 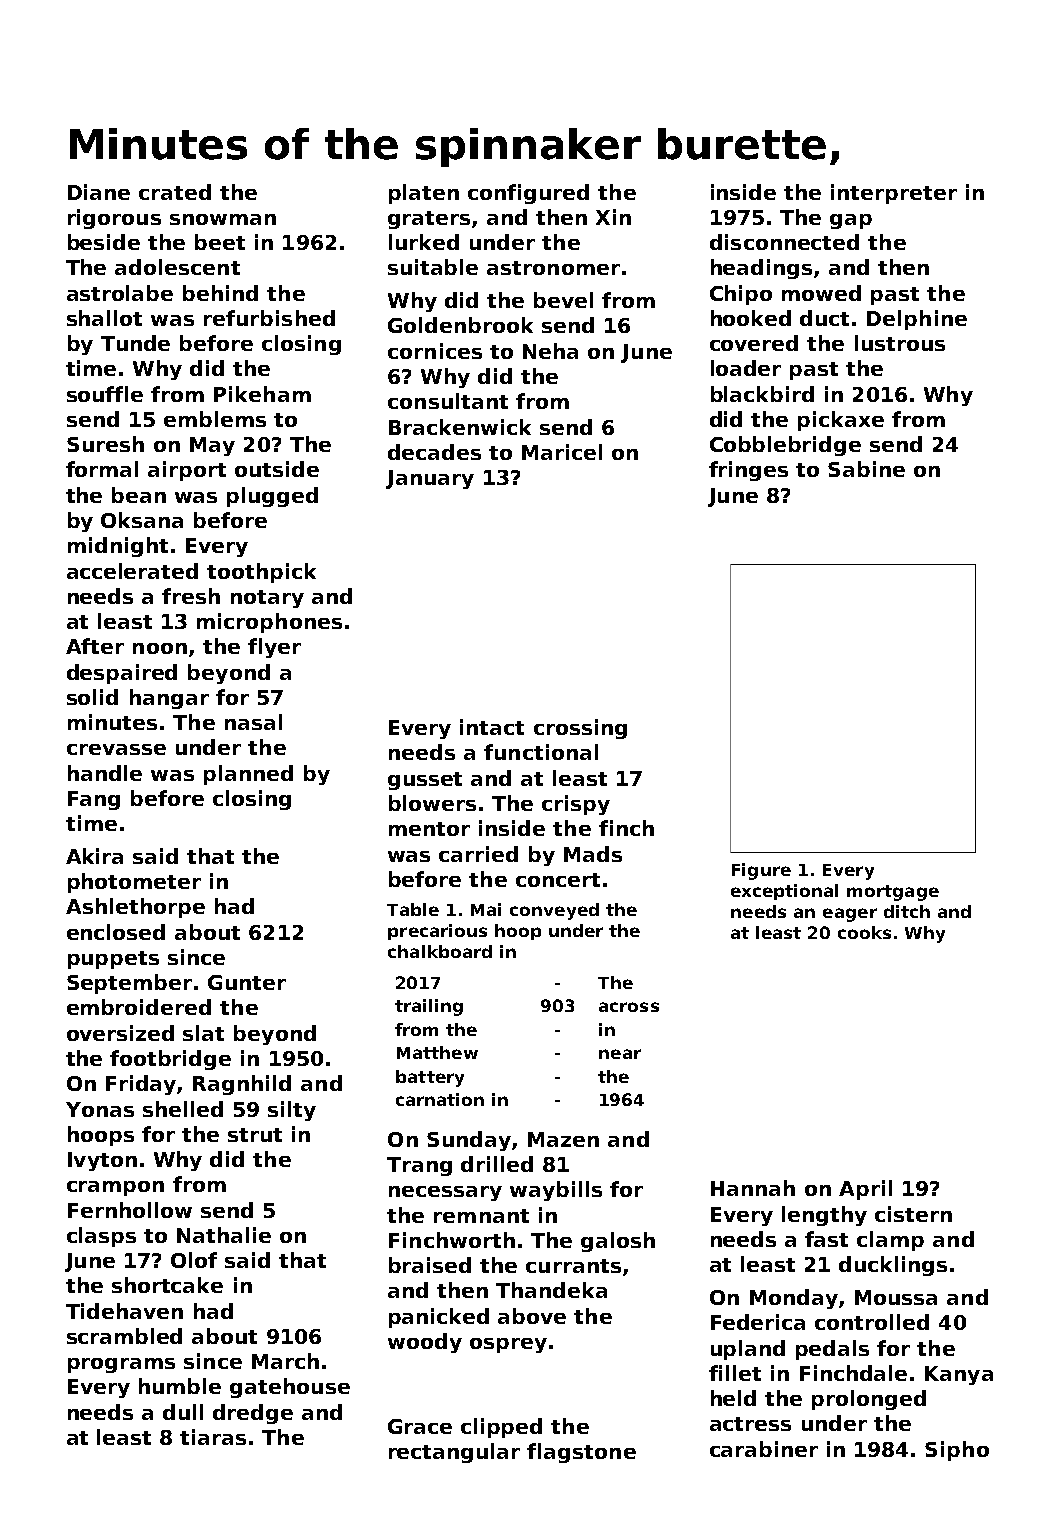 What do you see at coordinates (213, 1437) in the screenshot?
I see `tiaras` at bounding box center [213, 1437].
